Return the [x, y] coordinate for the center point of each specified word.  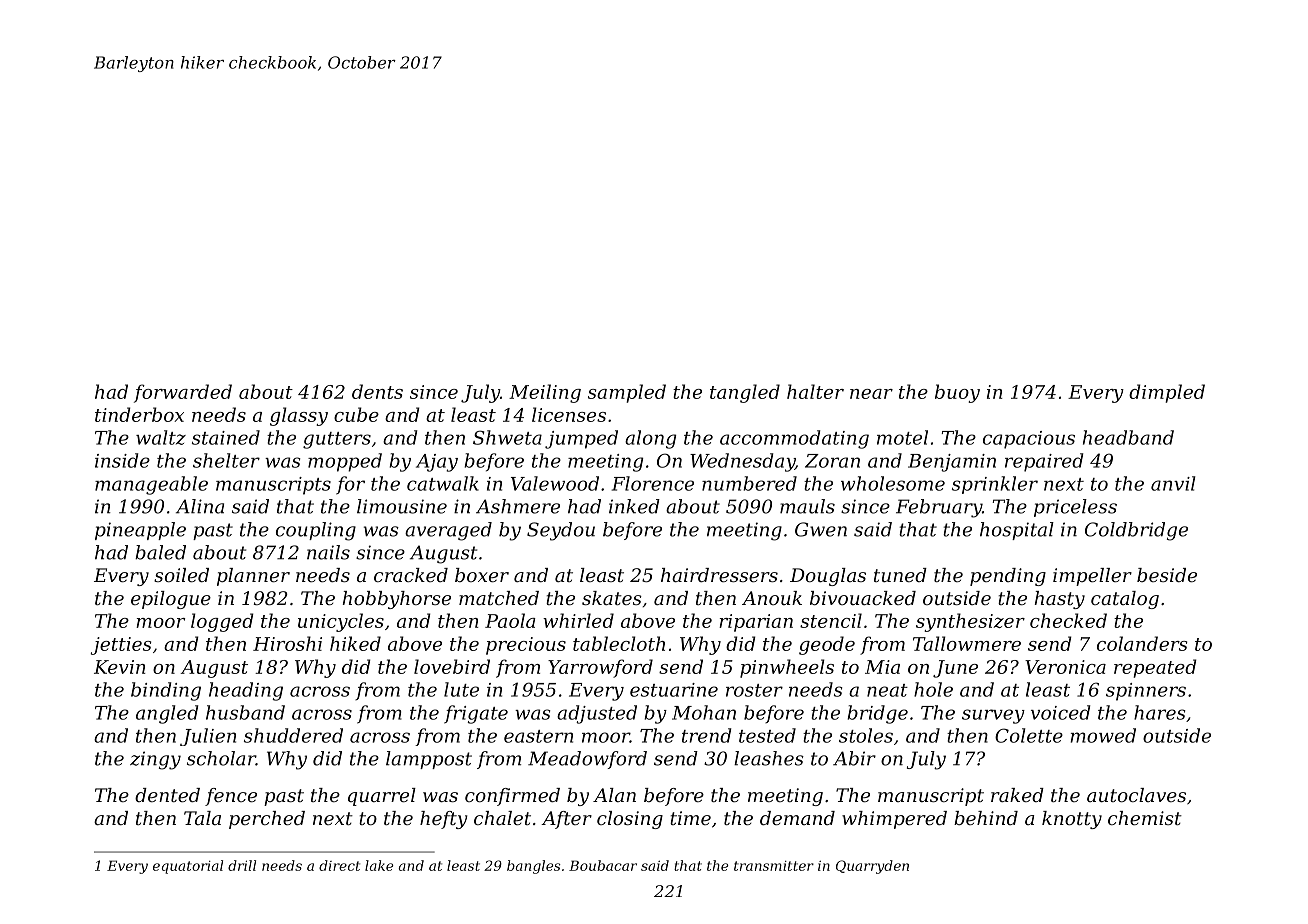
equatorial [188, 867]
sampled [627, 393]
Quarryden [872, 867]
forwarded [183, 393]
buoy [957, 393]
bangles [534, 867]
